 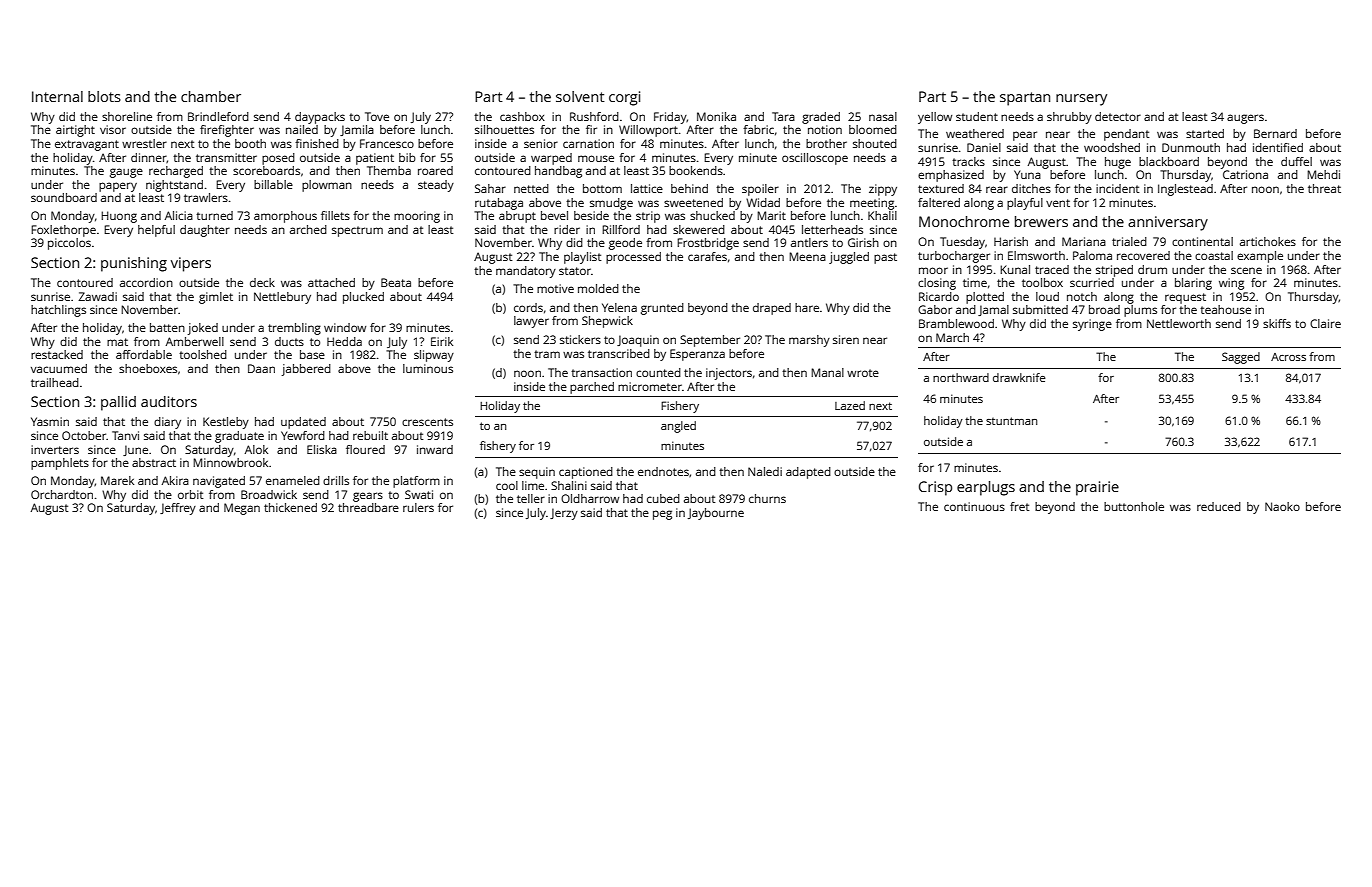 What do you see at coordinates (937, 284) in the document?
I see `closing` at bounding box center [937, 284].
